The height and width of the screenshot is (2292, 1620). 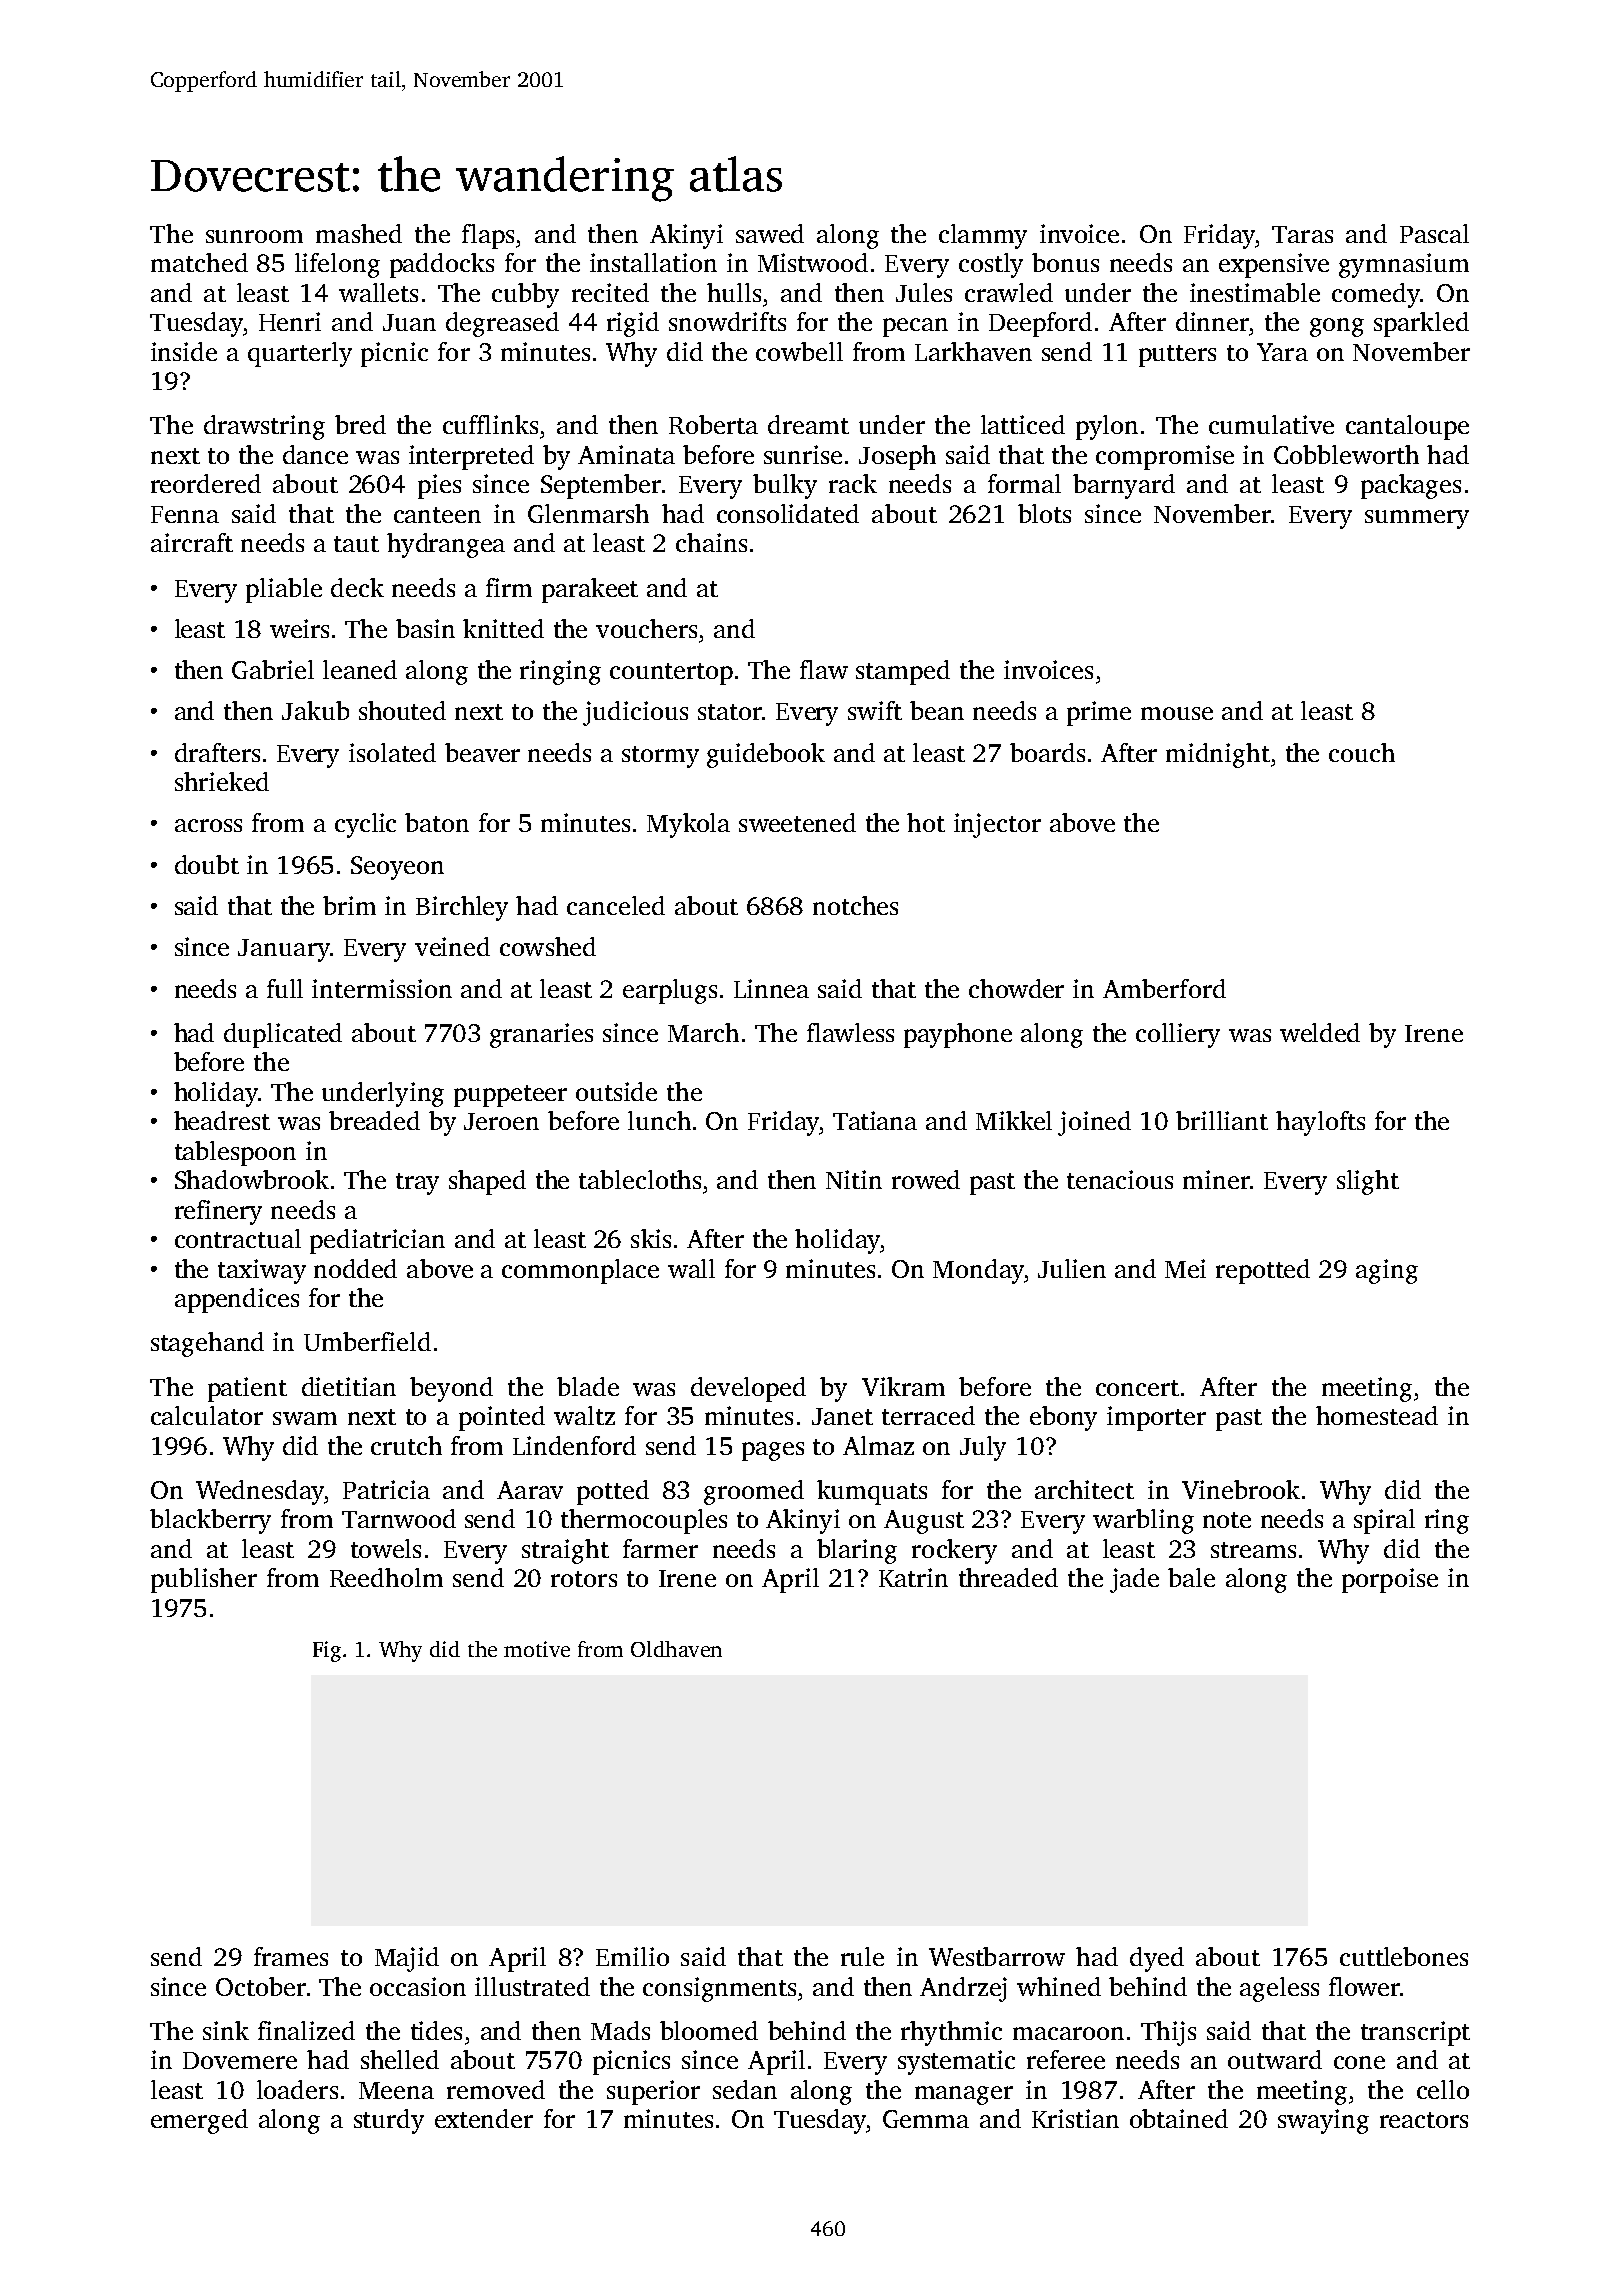 I want to click on crutch, so click(x=406, y=1445).
